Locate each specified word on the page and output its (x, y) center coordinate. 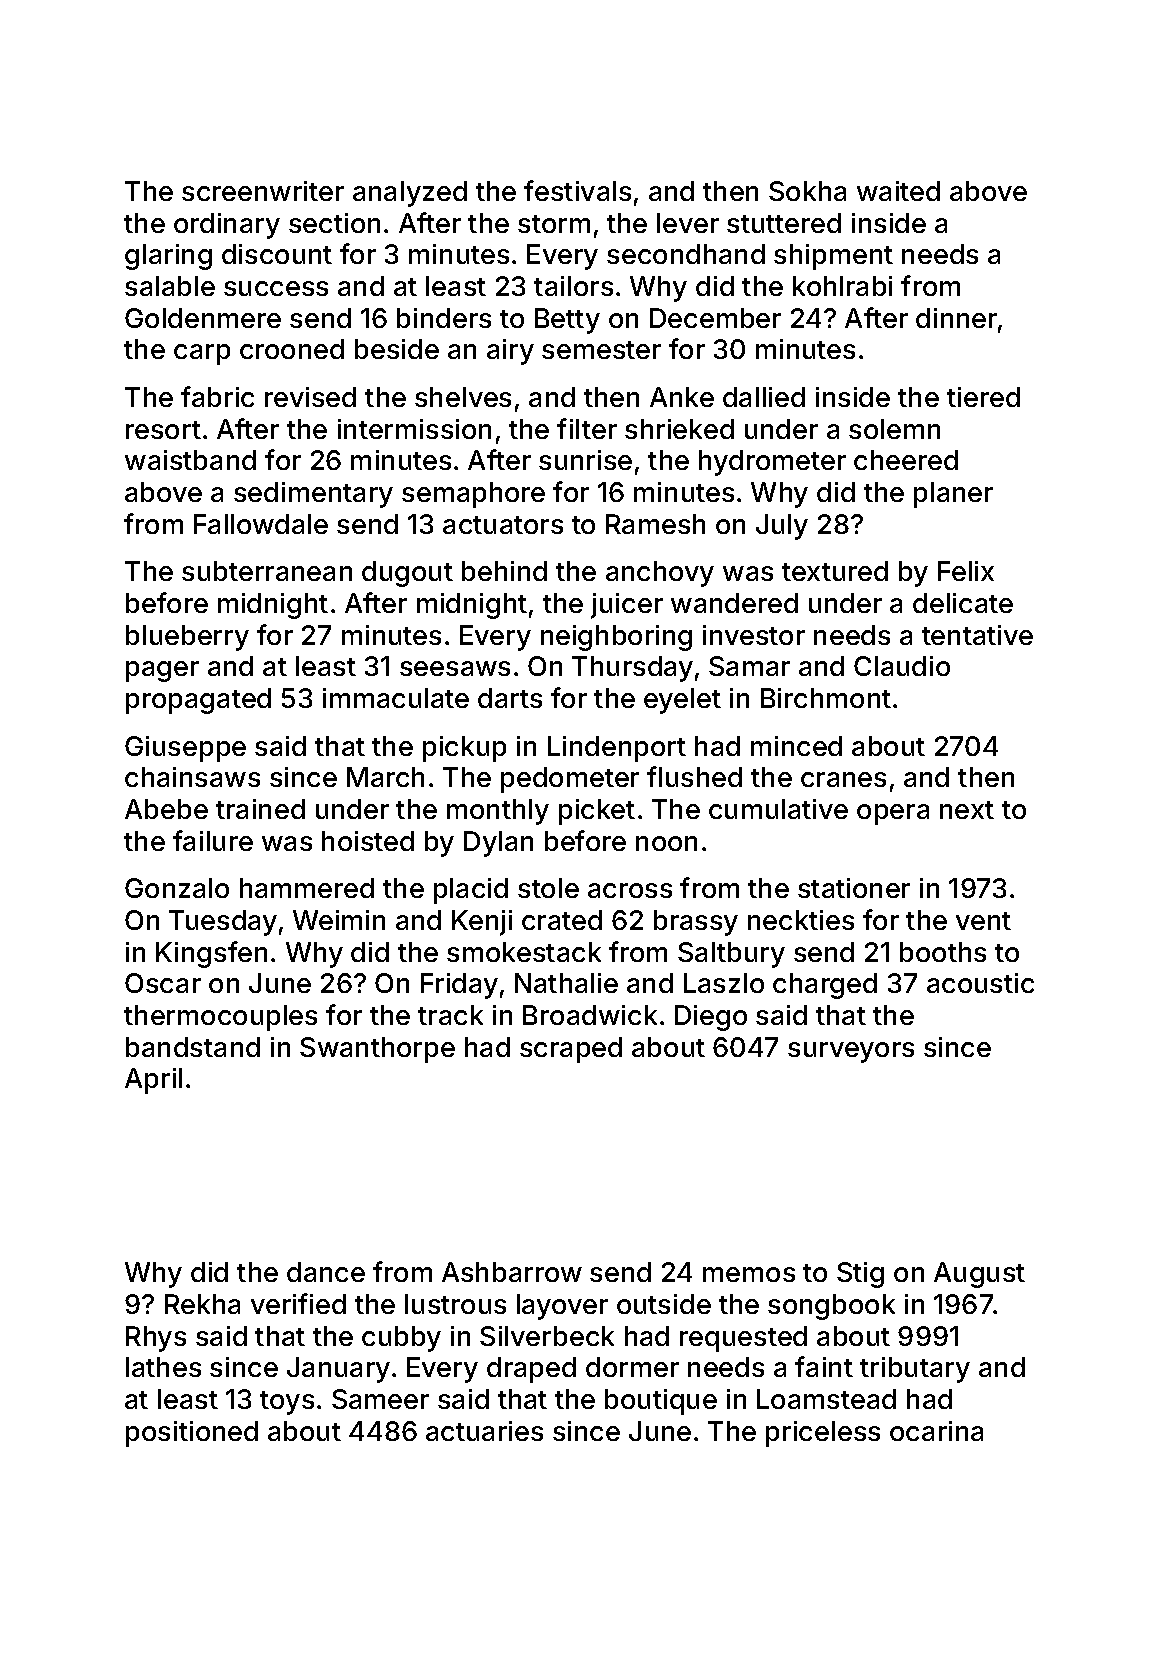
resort (163, 430)
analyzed (410, 194)
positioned (192, 1434)
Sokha (807, 191)
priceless (823, 1434)
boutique (661, 1402)
